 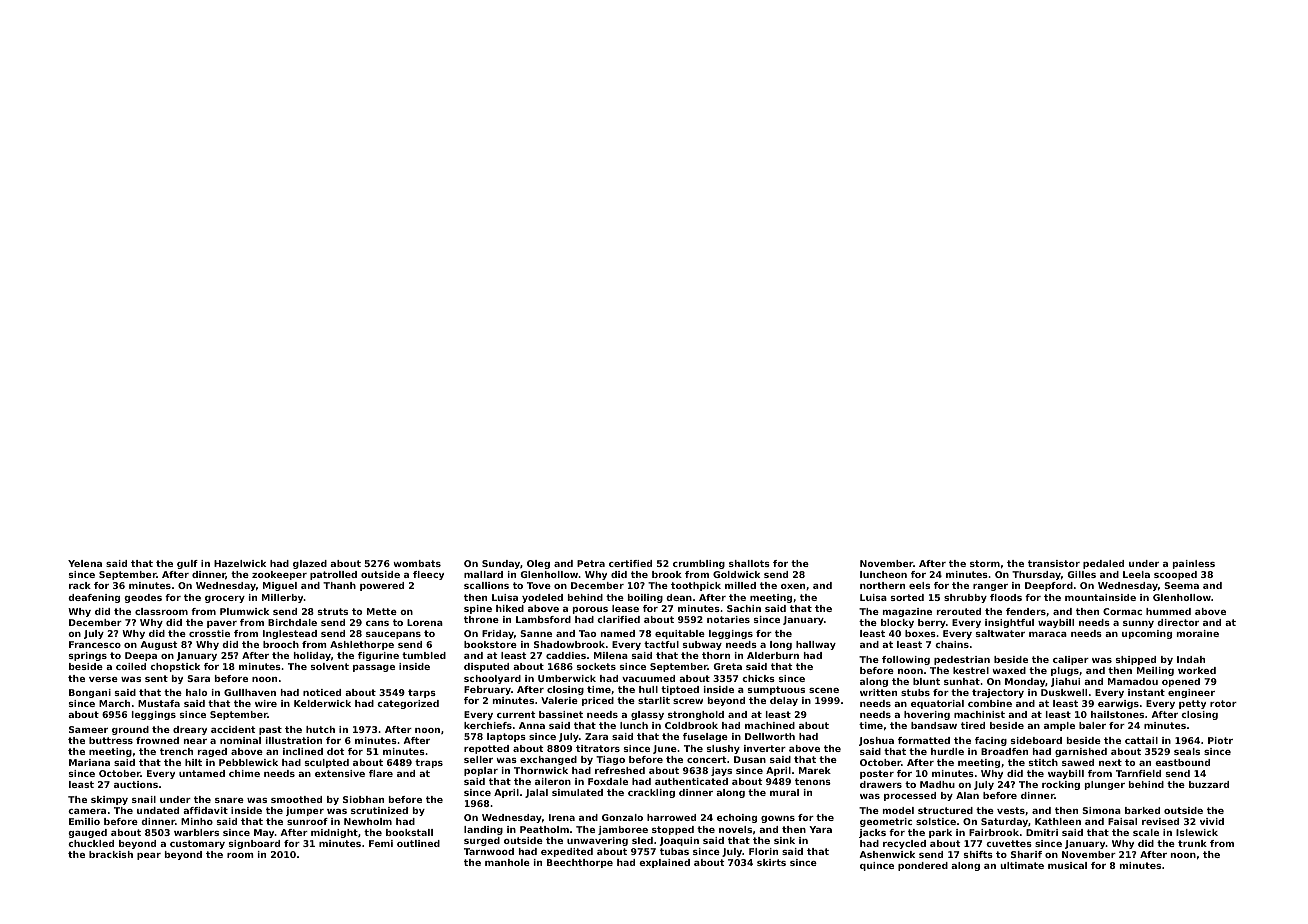 I want to click on Cormac, so click(x=1122, y=611).
